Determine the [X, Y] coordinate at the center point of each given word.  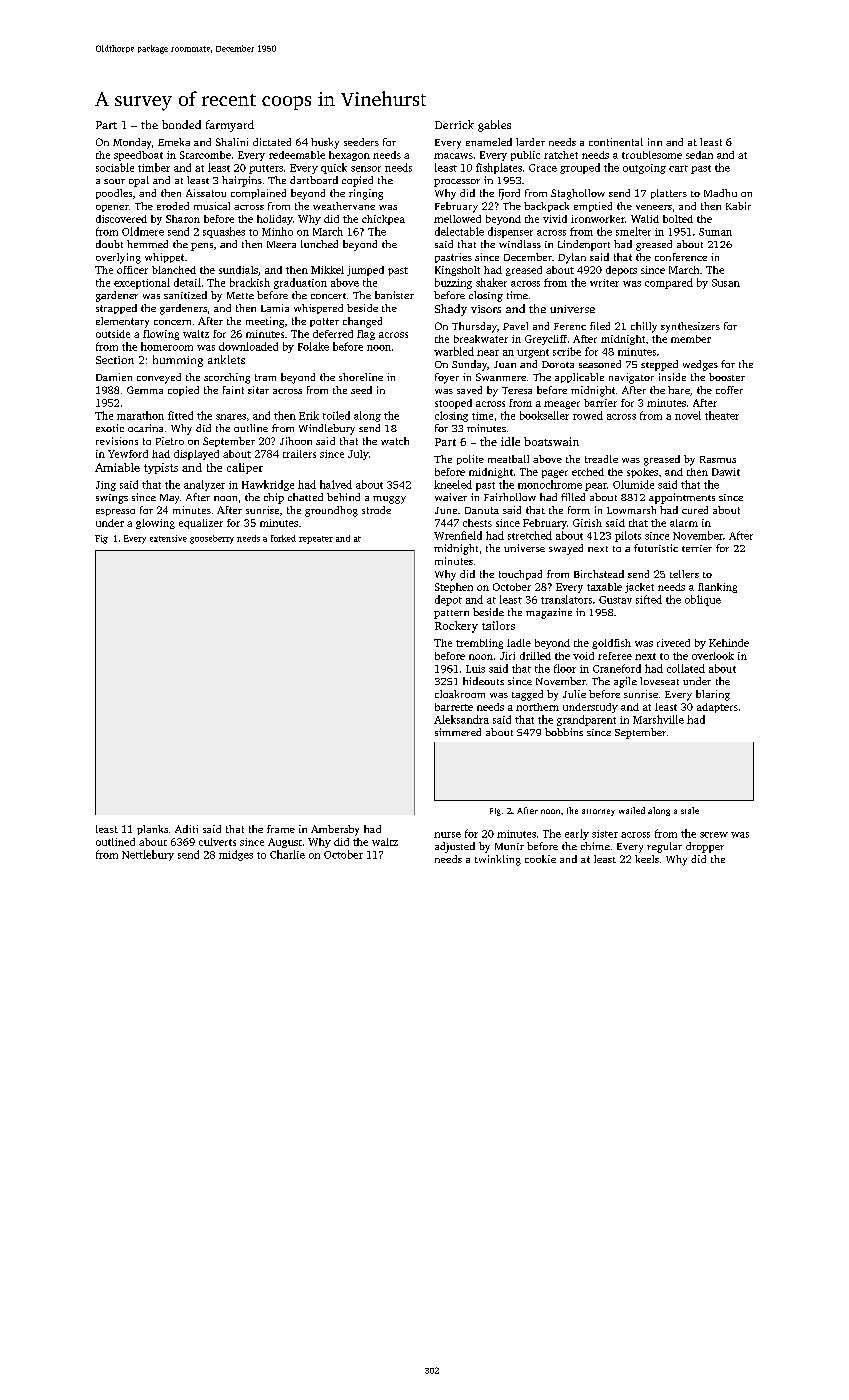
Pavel [515, 326]
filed [600, 326]
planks [152, 830]
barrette [454, 707]
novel [688, 415]
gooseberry [212, 539]
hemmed [147, 244]
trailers [299, 454]
